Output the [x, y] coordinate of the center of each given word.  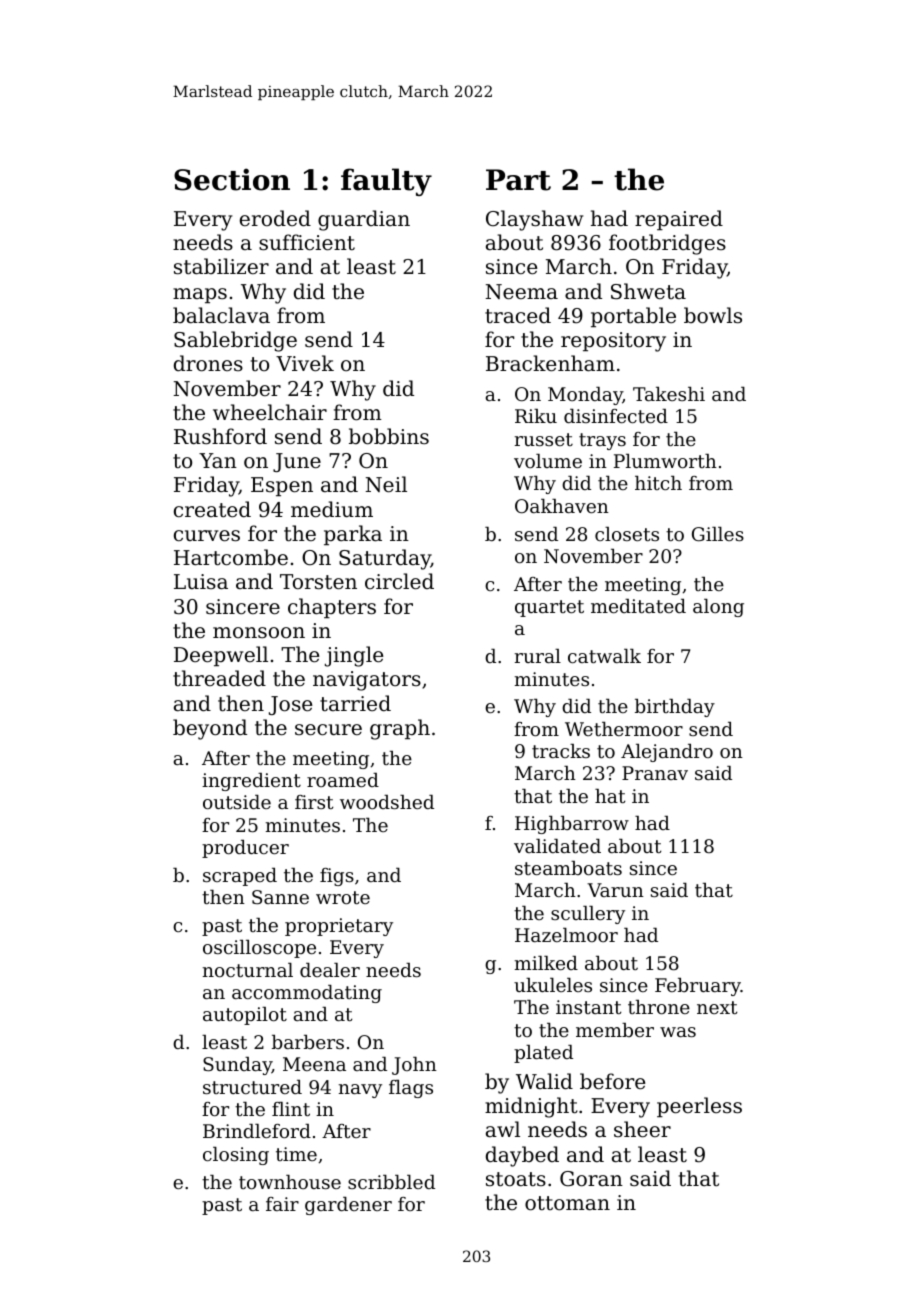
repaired [679, 220]
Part [518, 180]
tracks [561, 751]
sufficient [307, 242]
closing [236, 1156]
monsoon [259, 633]
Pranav [655, 773]
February [698, 987]
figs [337, 877]
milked [546, 963]
